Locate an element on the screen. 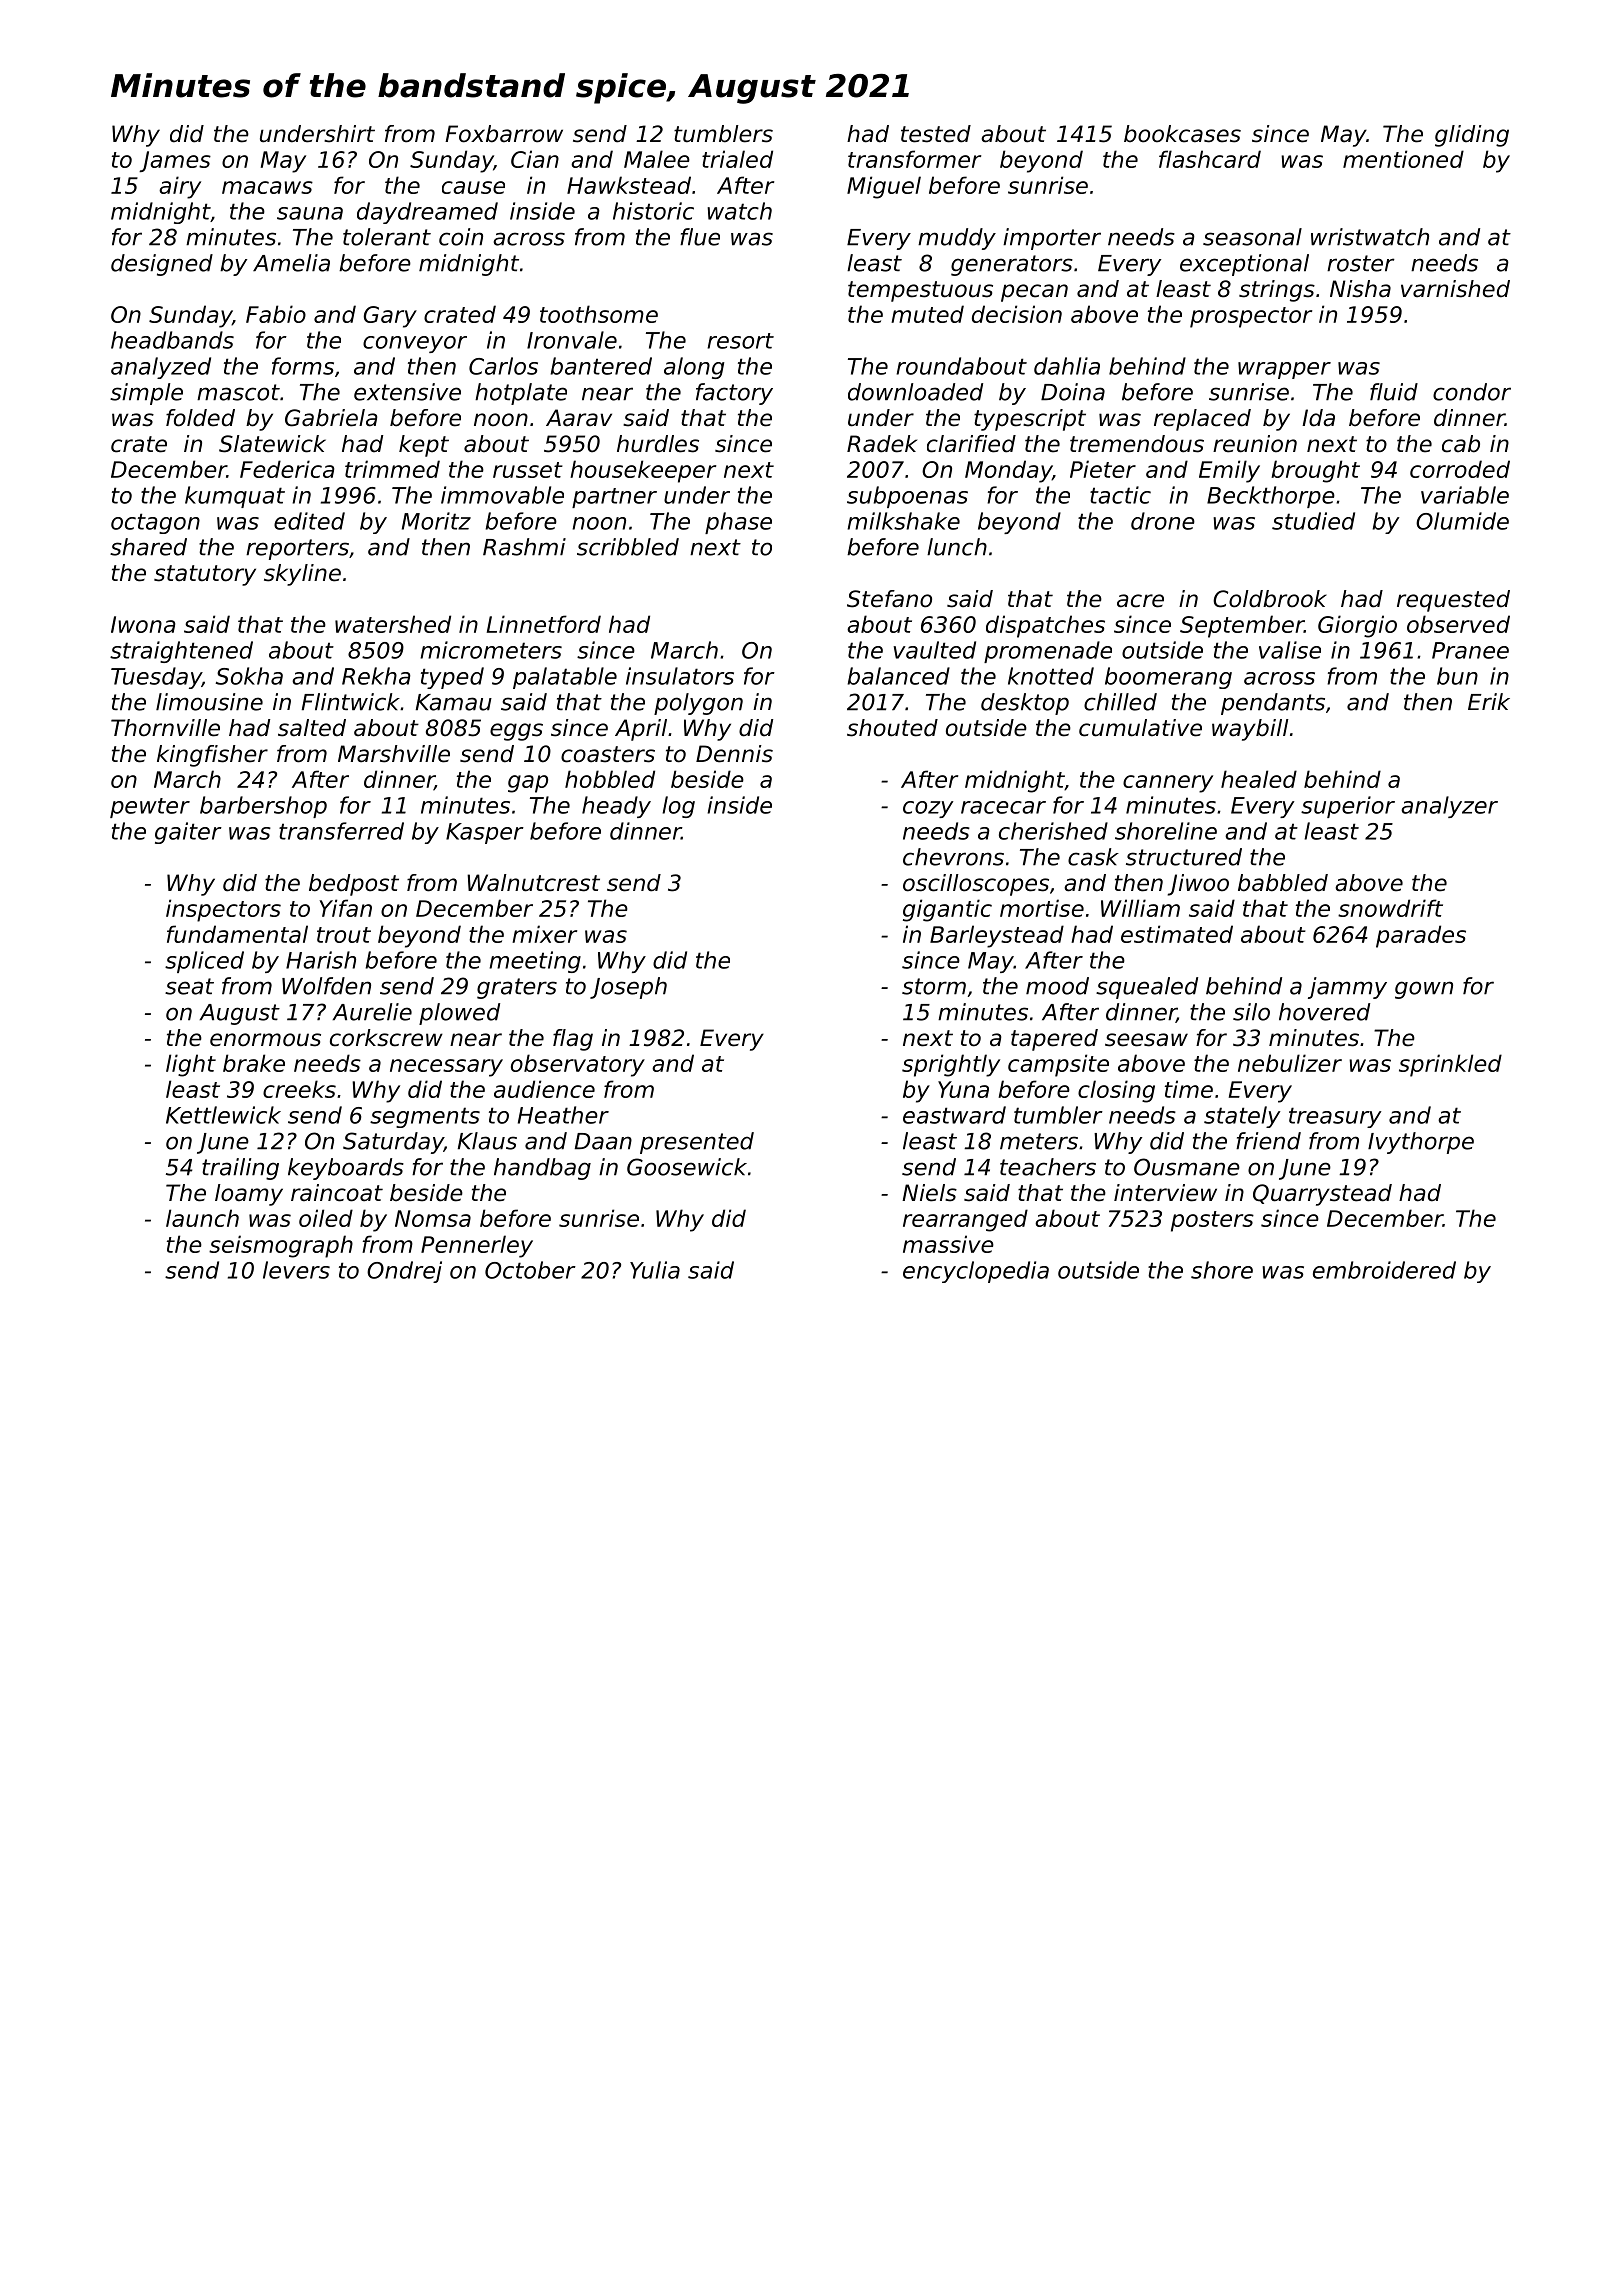  importer is located at coordinates (1052, 239).
